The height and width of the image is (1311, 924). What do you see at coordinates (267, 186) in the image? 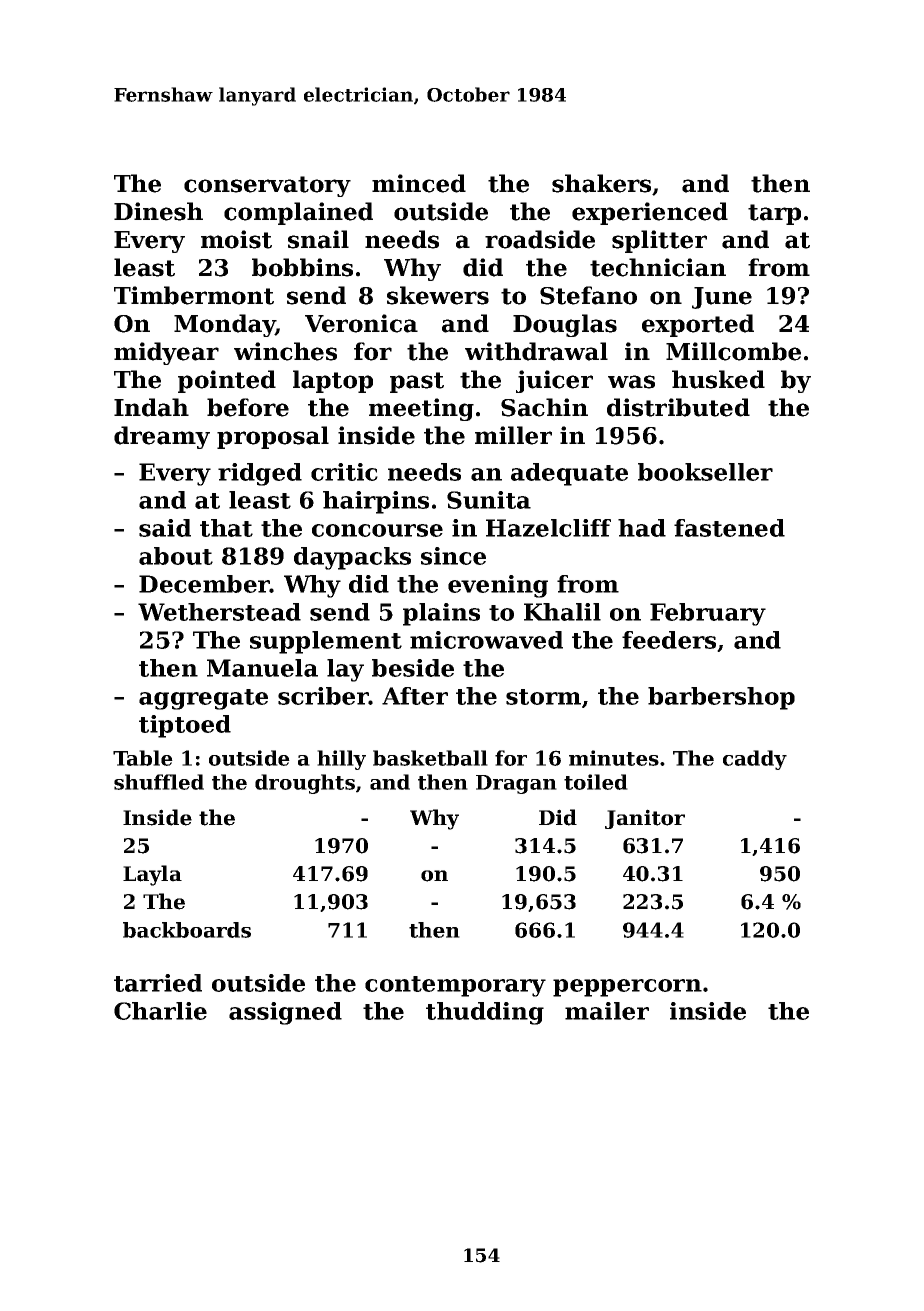
I see `conservatory` at bounding box center [267, 186].
